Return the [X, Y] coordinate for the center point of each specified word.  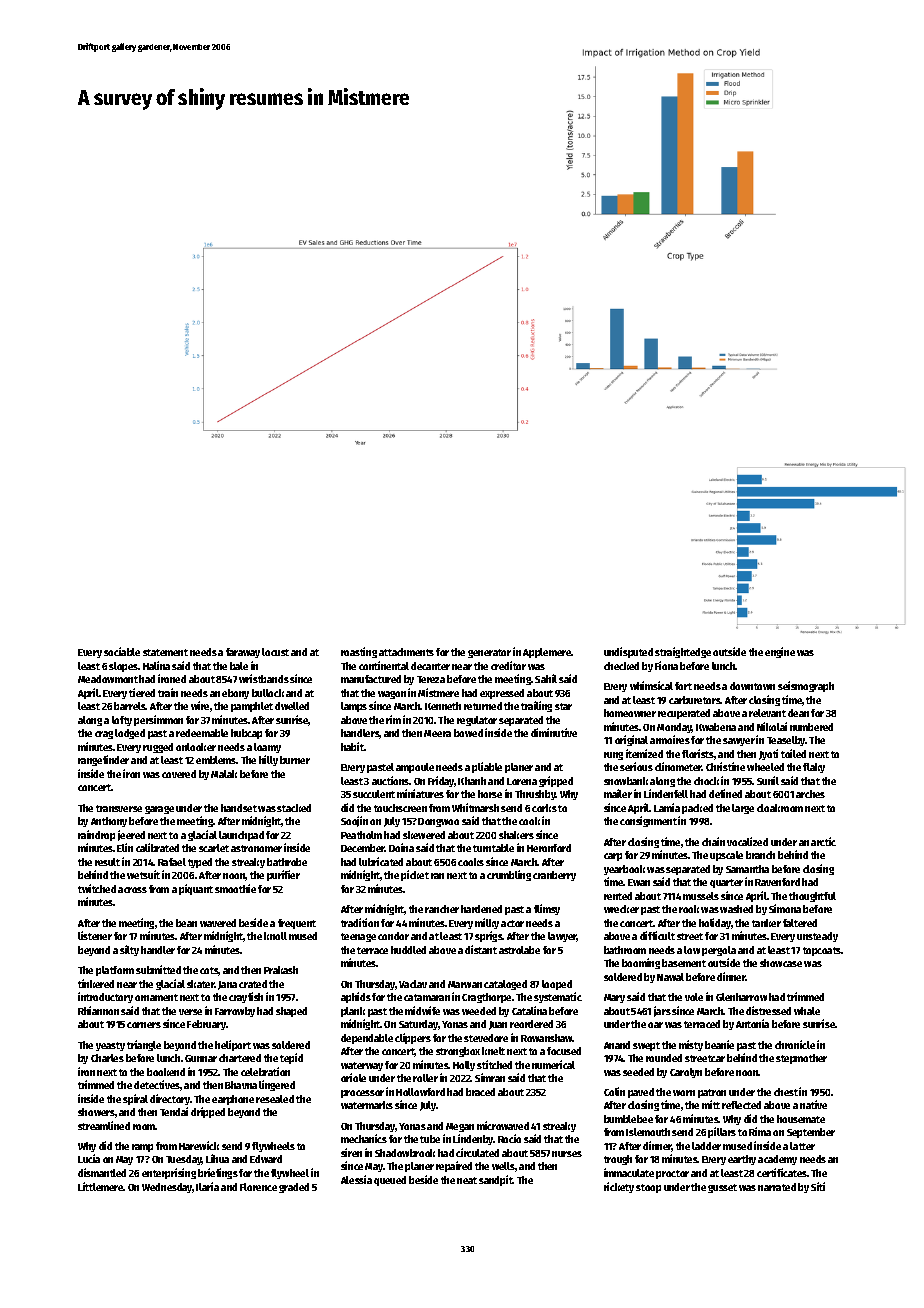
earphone [233, 1100]
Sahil [546, 678]
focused [564, 1051]
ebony [235, 694]
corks [544, 808]
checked [621, 666]
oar [655, 1025]
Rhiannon [98, 1010]
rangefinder [103, 760]
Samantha [747, 869]
